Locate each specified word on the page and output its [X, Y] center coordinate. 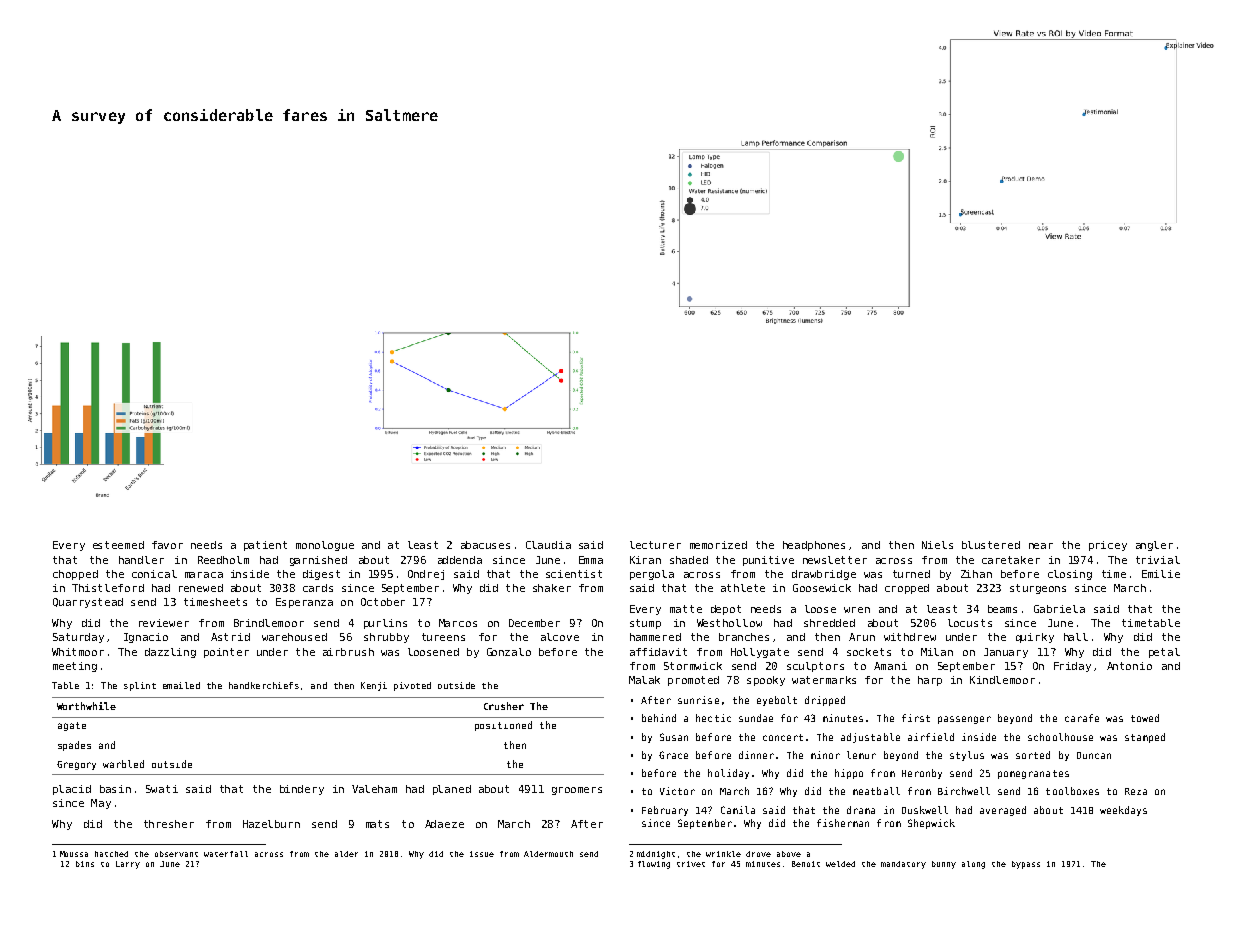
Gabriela [1059, 609]
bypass [1026, 865]
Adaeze [444, 824]
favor [167, 545]
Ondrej [426, 575]
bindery [302, 790]
